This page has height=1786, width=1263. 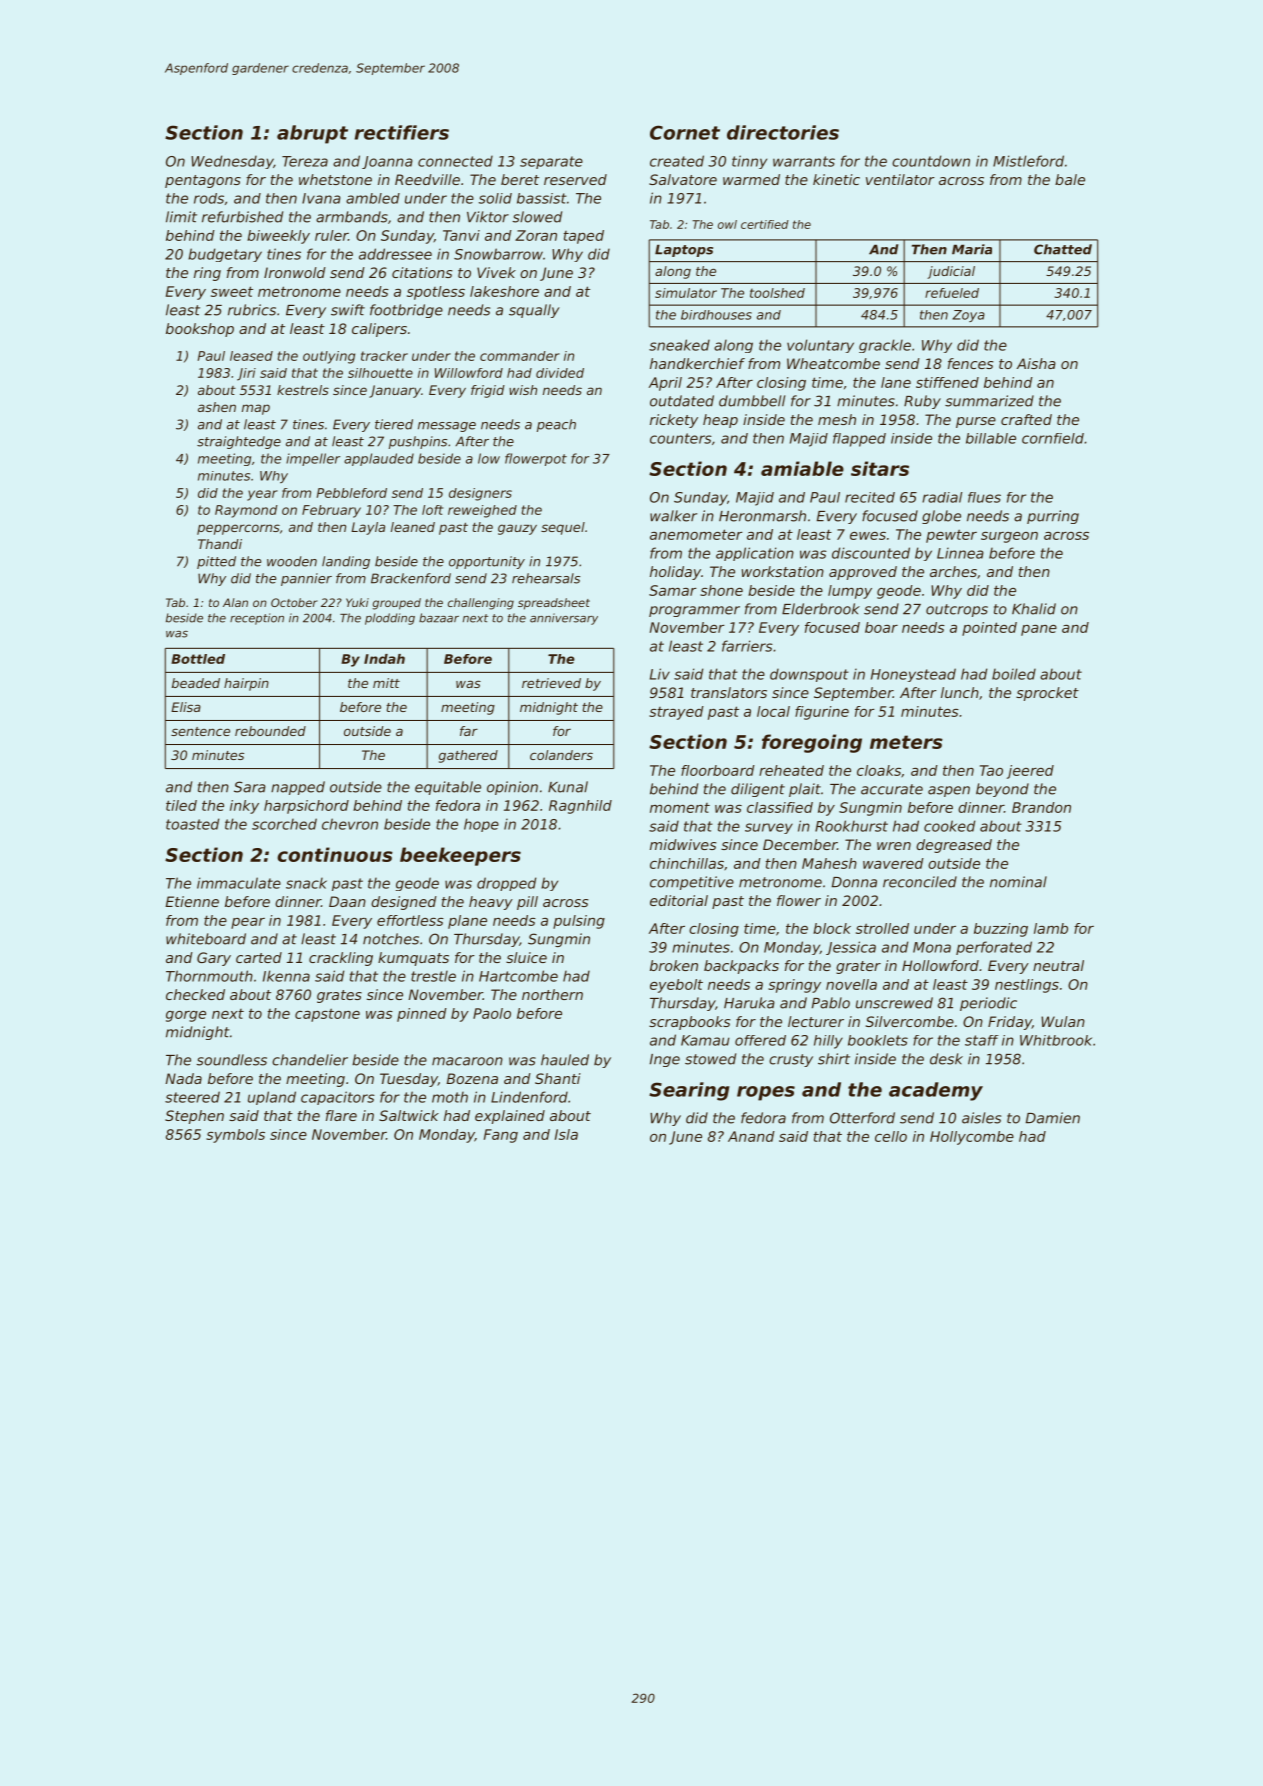 What do you see at coordinates (239, 442) in the page?
I see `straightedge` at bounding box center [239, 442].
